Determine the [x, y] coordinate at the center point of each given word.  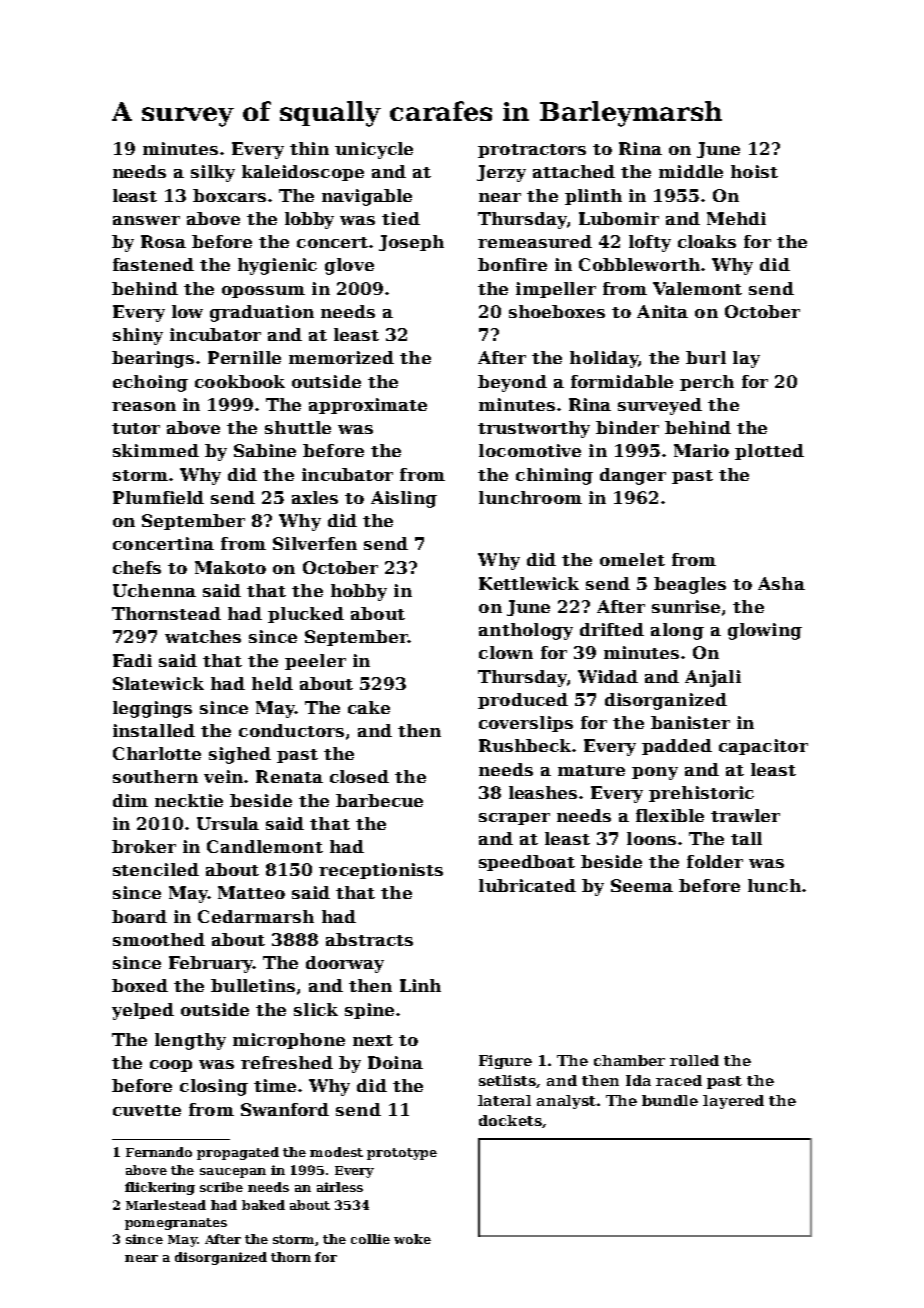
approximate [368, 406]
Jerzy [501, 173]
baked [263, 1205]
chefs [137, 567]
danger [633, 476]
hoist [754, 171]
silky [213, 173]
